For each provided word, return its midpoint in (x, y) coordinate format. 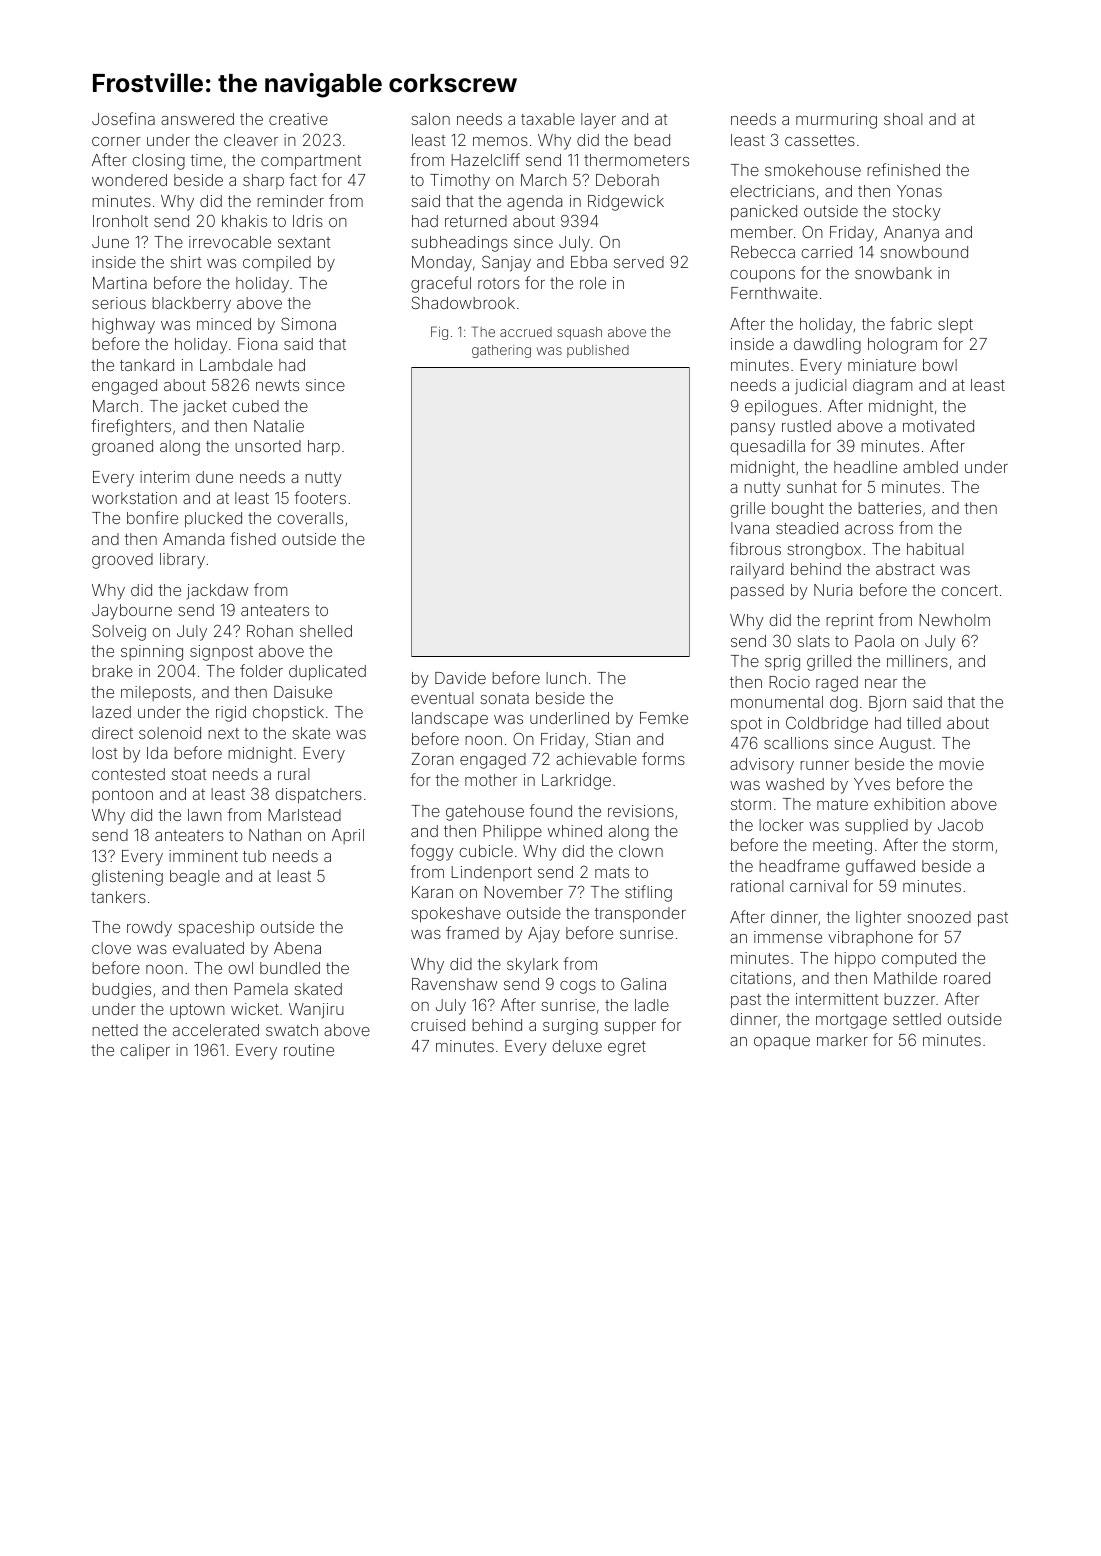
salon (430, 119)
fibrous (755, 548)
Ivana (750, 528)
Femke (664, 718)
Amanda (193, 539)
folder (261, 670)
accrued (526, 332)
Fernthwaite (774, 293)
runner (824, 765)
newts (277, 385)
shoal (903, 119)
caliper (145, 1052)
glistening (127, 878)
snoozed (939, 917)
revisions (641, 811)
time (206, 160)
